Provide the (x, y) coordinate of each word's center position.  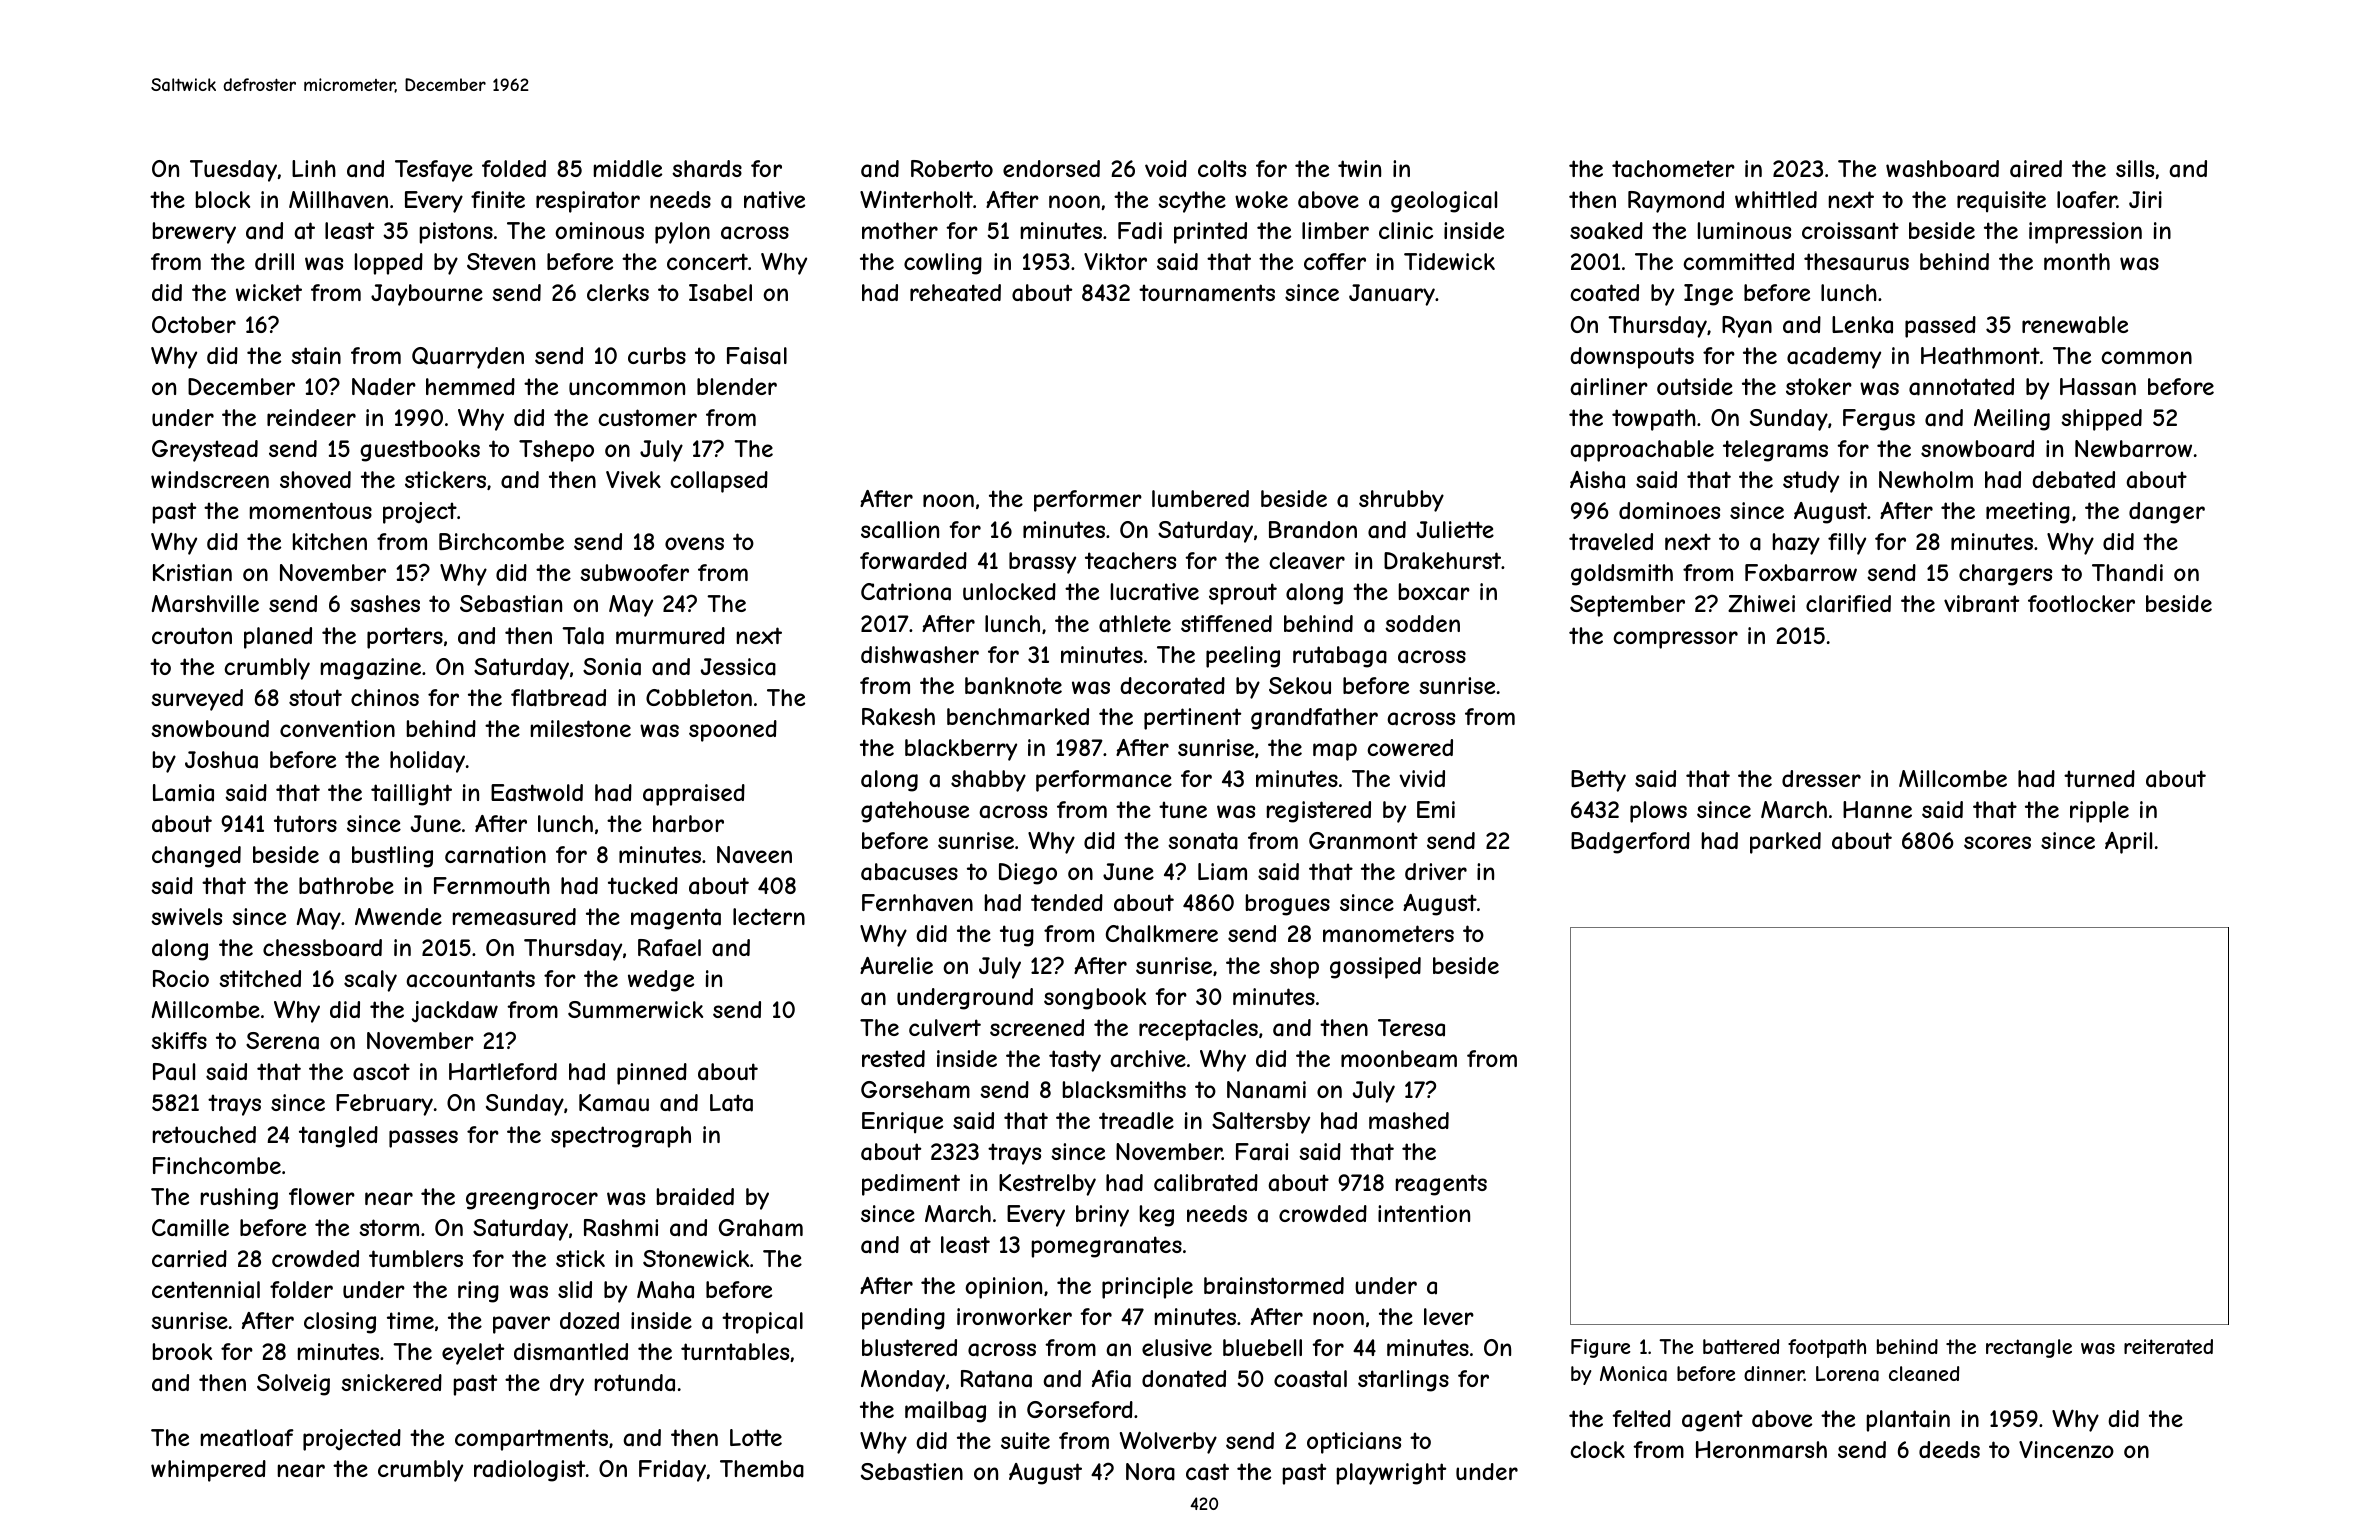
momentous (311, 510)
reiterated (2168, 1347)
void (1166, 168)
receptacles (1198, 1030)
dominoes (1669, 510)
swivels (186, 916)
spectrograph (621, 1137)
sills (2135, 168)
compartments (531, 1440)
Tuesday (233, 171)
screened (1037, 1027)
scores (1997, 842)
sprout (1243, 594)
